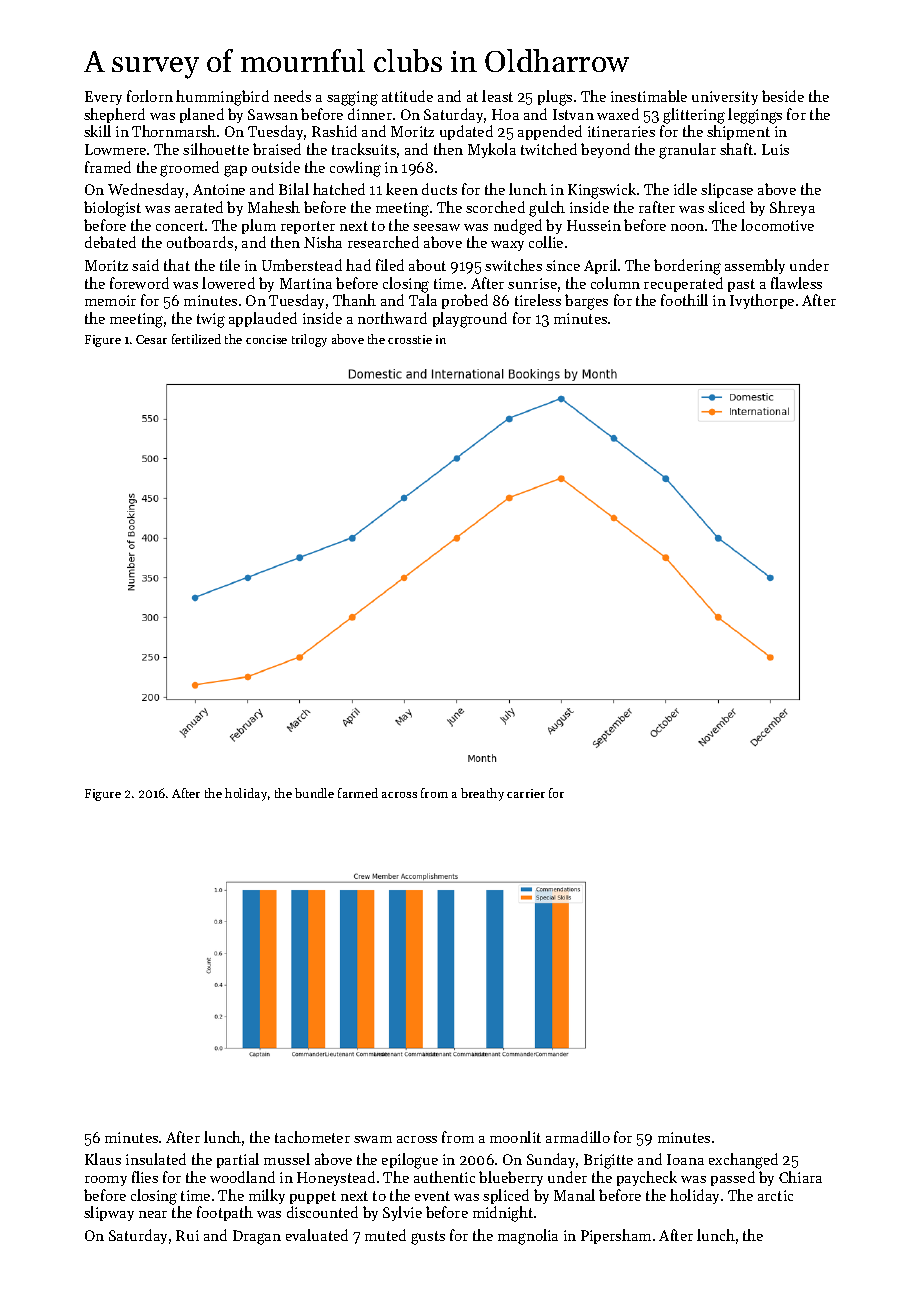  Describe the element at coordinates (266, 339) in the document. I see `concise` at that location.
